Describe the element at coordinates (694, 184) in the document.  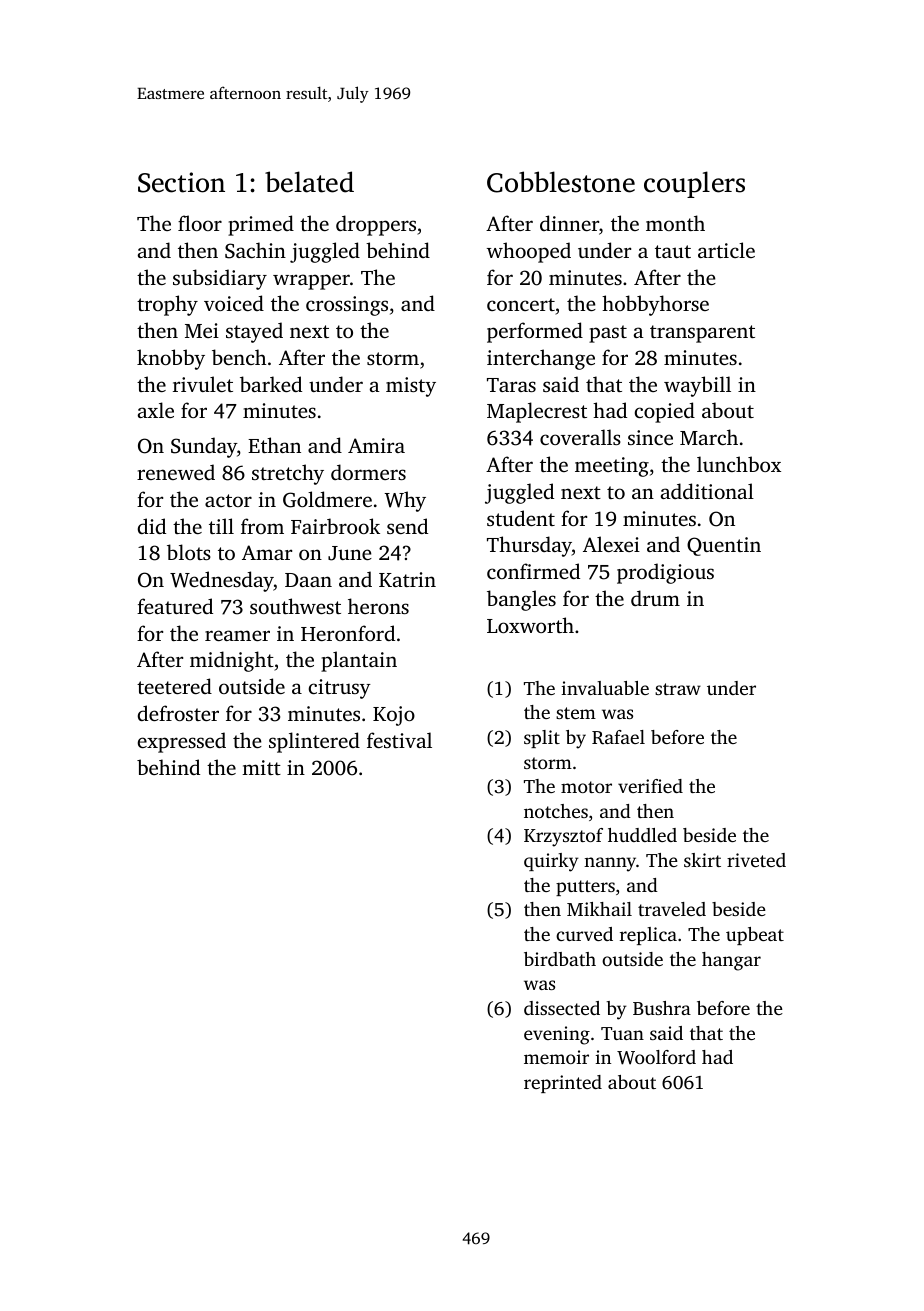
I see `couplers` at that location.
